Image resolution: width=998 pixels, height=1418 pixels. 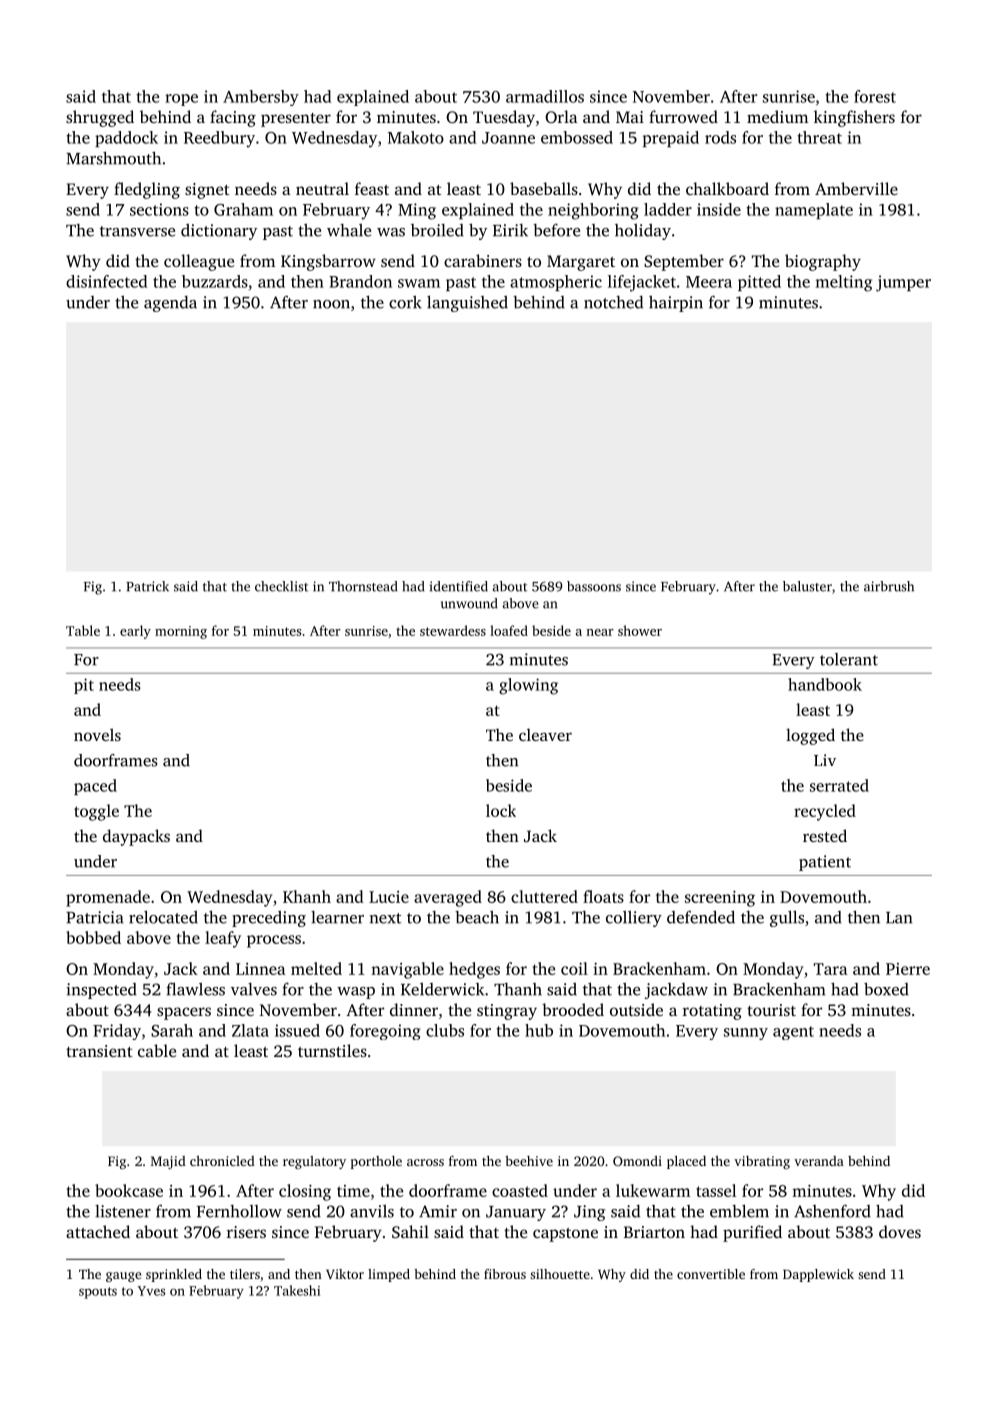 I want to click on Yves, so click(x=151, y=1291).
